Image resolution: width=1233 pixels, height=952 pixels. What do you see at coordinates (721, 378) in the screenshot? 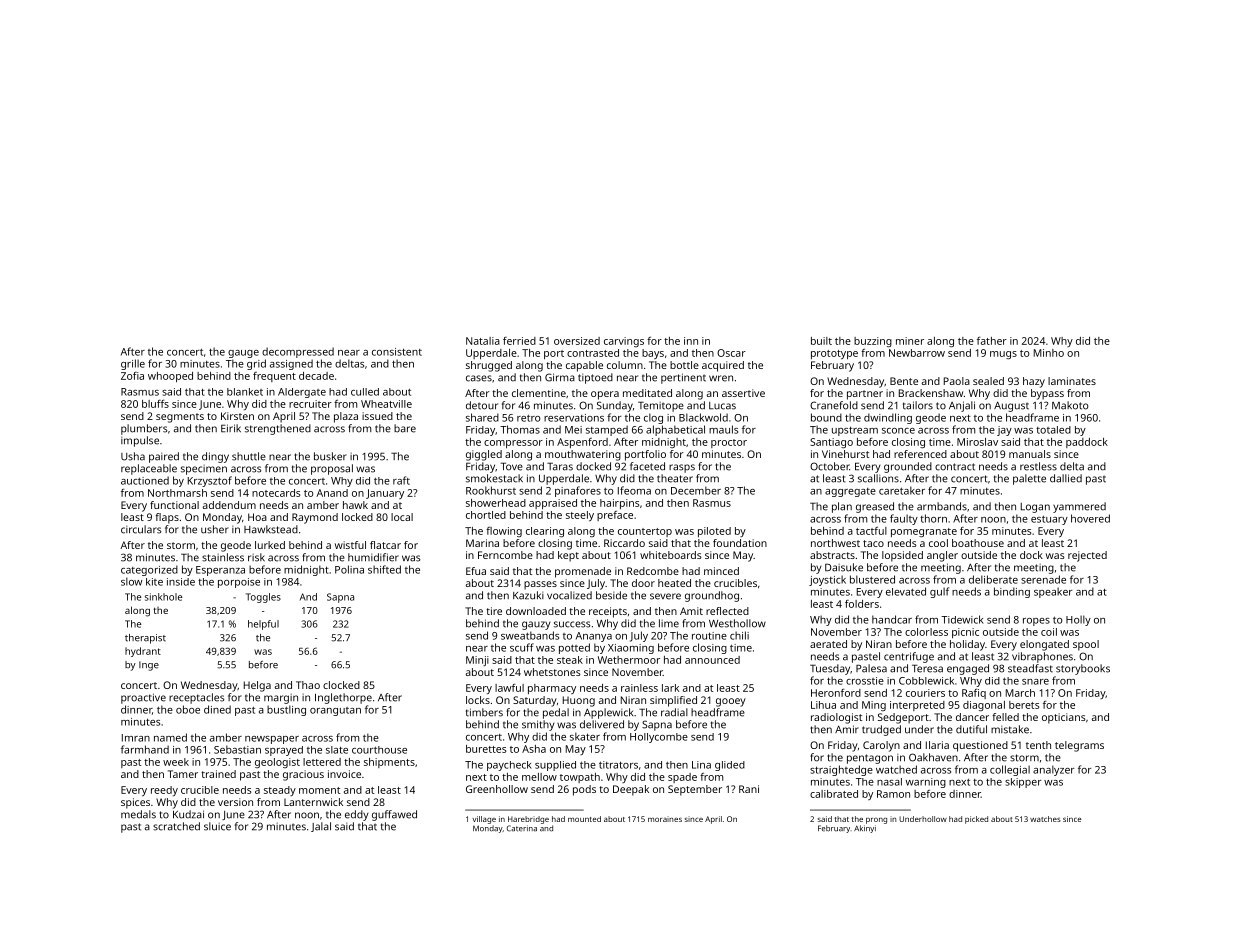
I see `wren` at bounding box center [721, 378].
